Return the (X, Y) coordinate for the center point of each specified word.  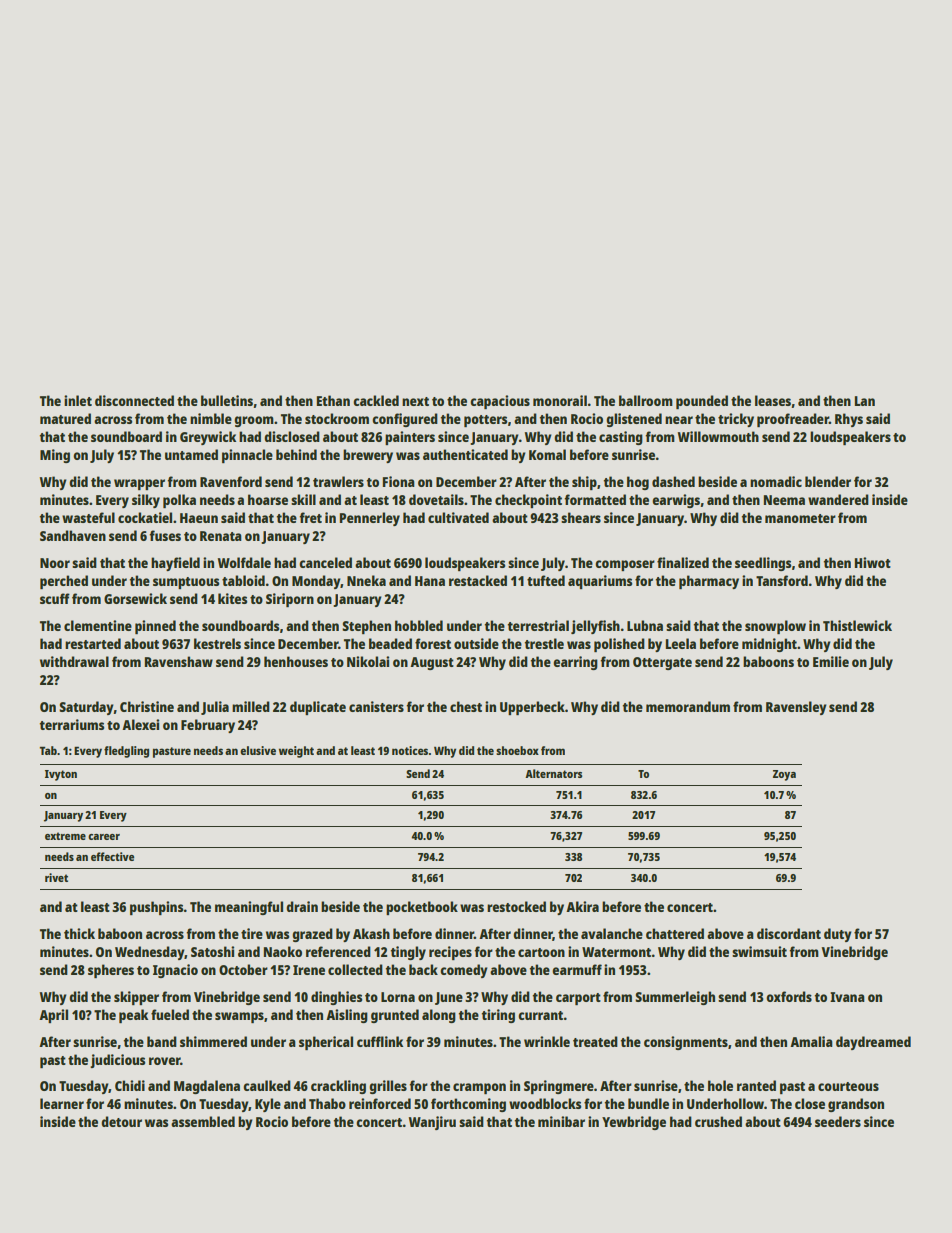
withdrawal (74, 661)
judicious (117, 1061)
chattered (675, 933)
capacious (500, 402)
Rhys (849, 420)
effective (112, 856)
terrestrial (538, 625)
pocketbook (422, 908)
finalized (683, 562)
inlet (78, 400)
